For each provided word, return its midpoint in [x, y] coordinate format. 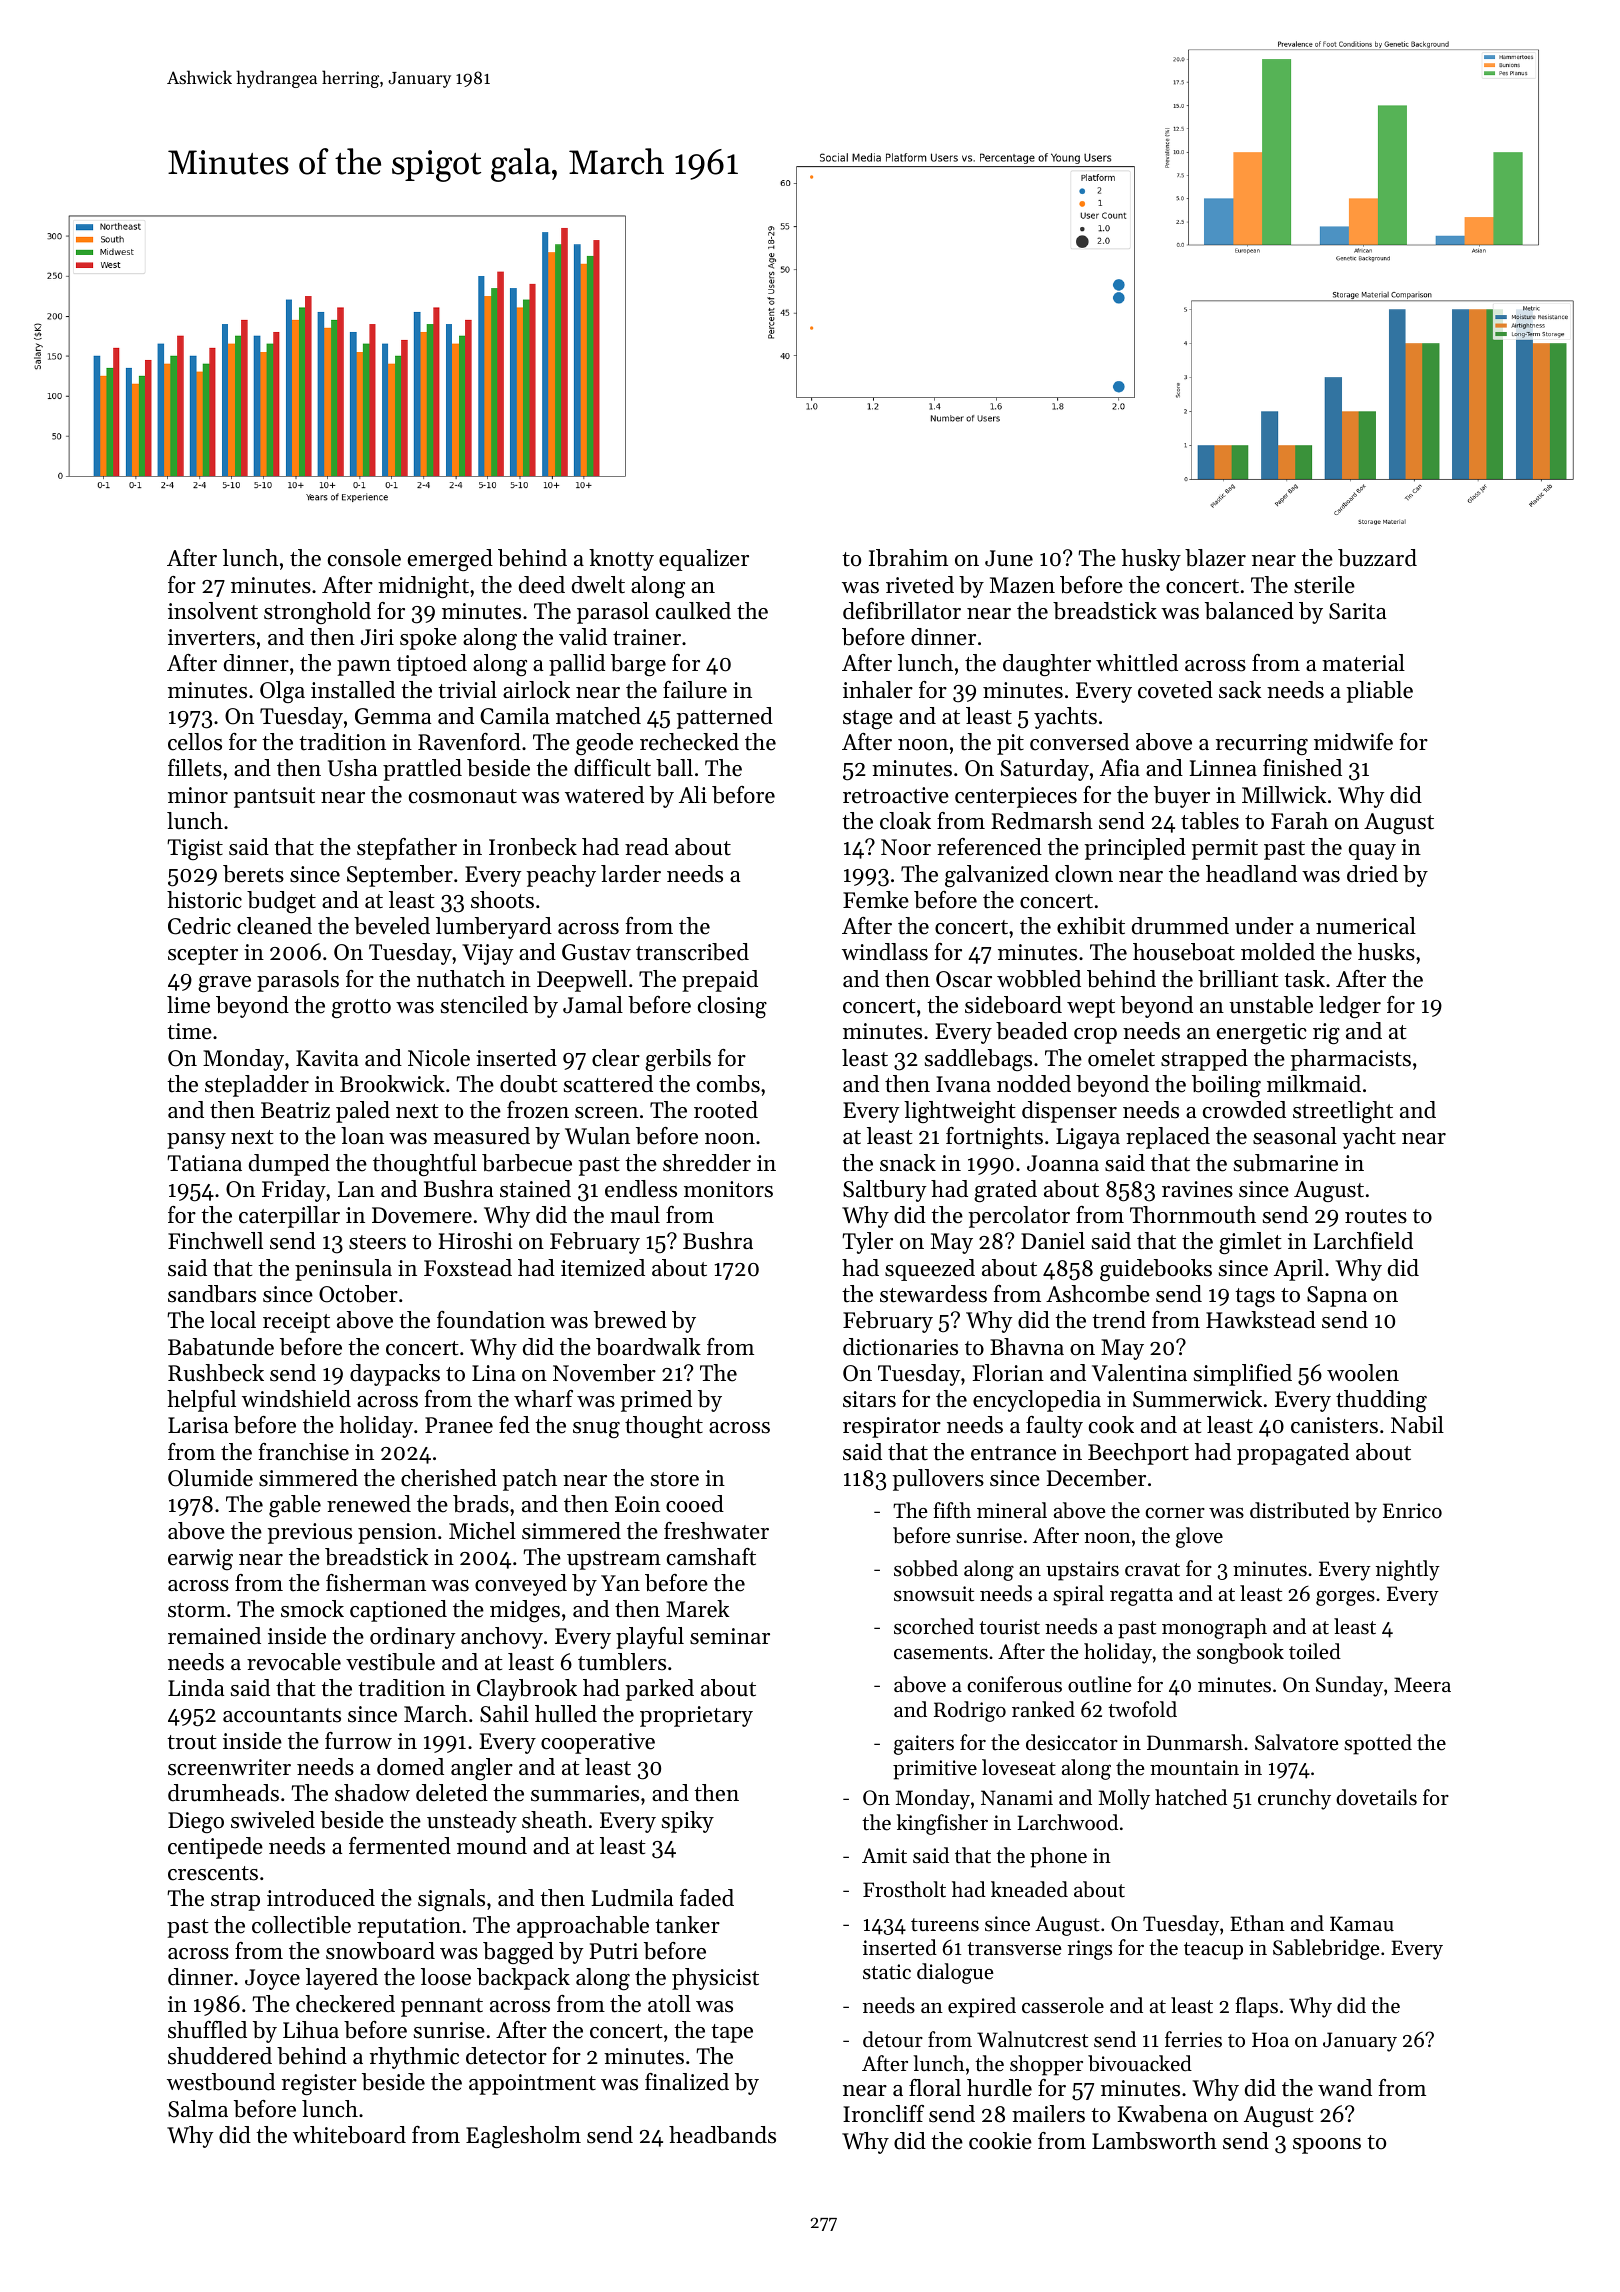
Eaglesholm [523, 2137]
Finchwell [215, 1241]
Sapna [1337, 1296]
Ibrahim [908, 558]
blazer [1215, 558]
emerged [450, 560]
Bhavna [1027, 1346]
